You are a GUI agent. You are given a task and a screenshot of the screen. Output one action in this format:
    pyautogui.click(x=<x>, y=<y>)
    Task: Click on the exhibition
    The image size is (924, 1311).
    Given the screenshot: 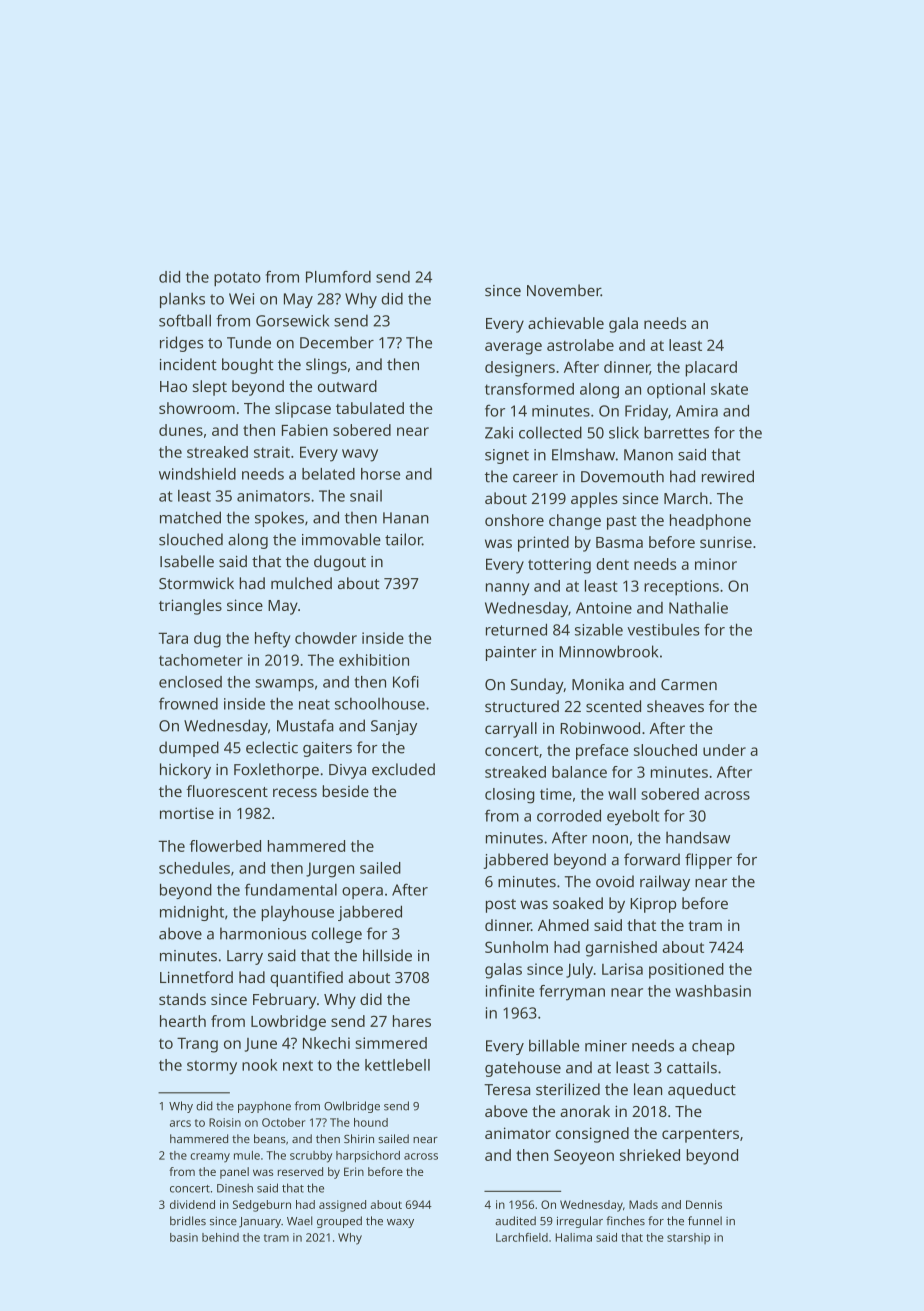 What is the action you would take?
    pyautogui.click(x=374, y=660)
